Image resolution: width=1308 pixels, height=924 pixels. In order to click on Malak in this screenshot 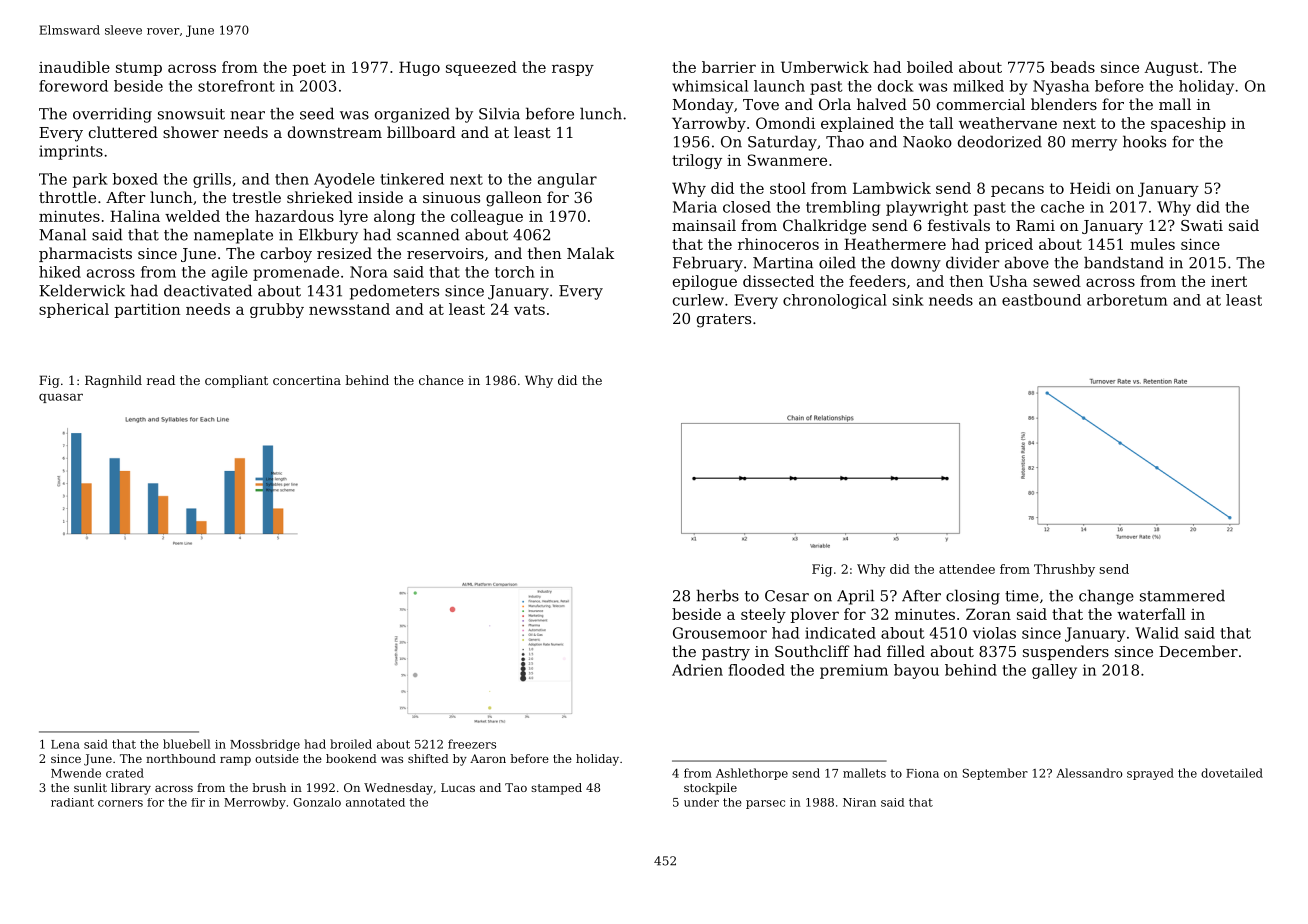, I will do `click(590, 253)`.
